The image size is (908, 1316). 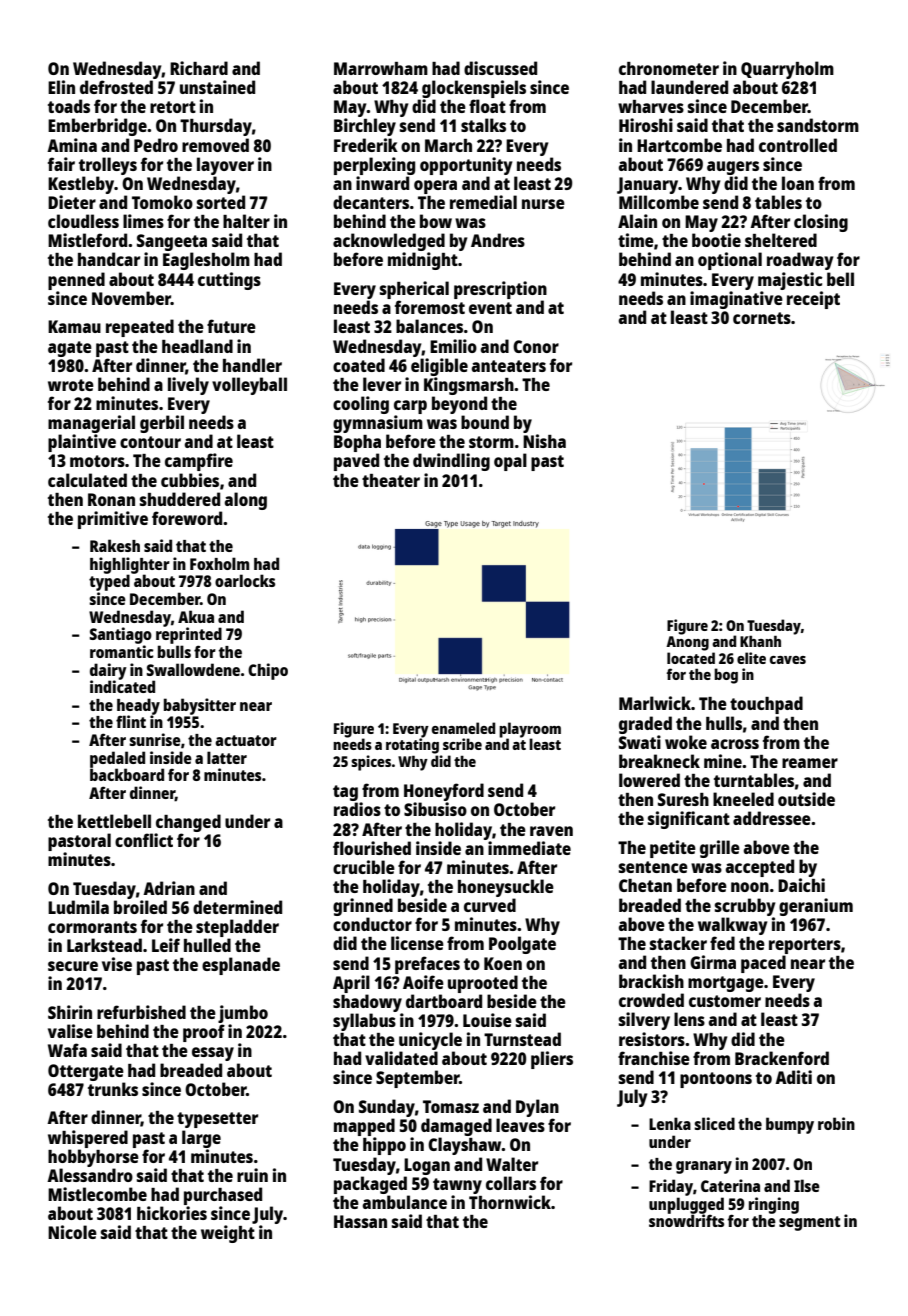 What do you see at coordinates (798, 145) in the screenshot?
I see `controlled` at bounding box center [798, 145].
